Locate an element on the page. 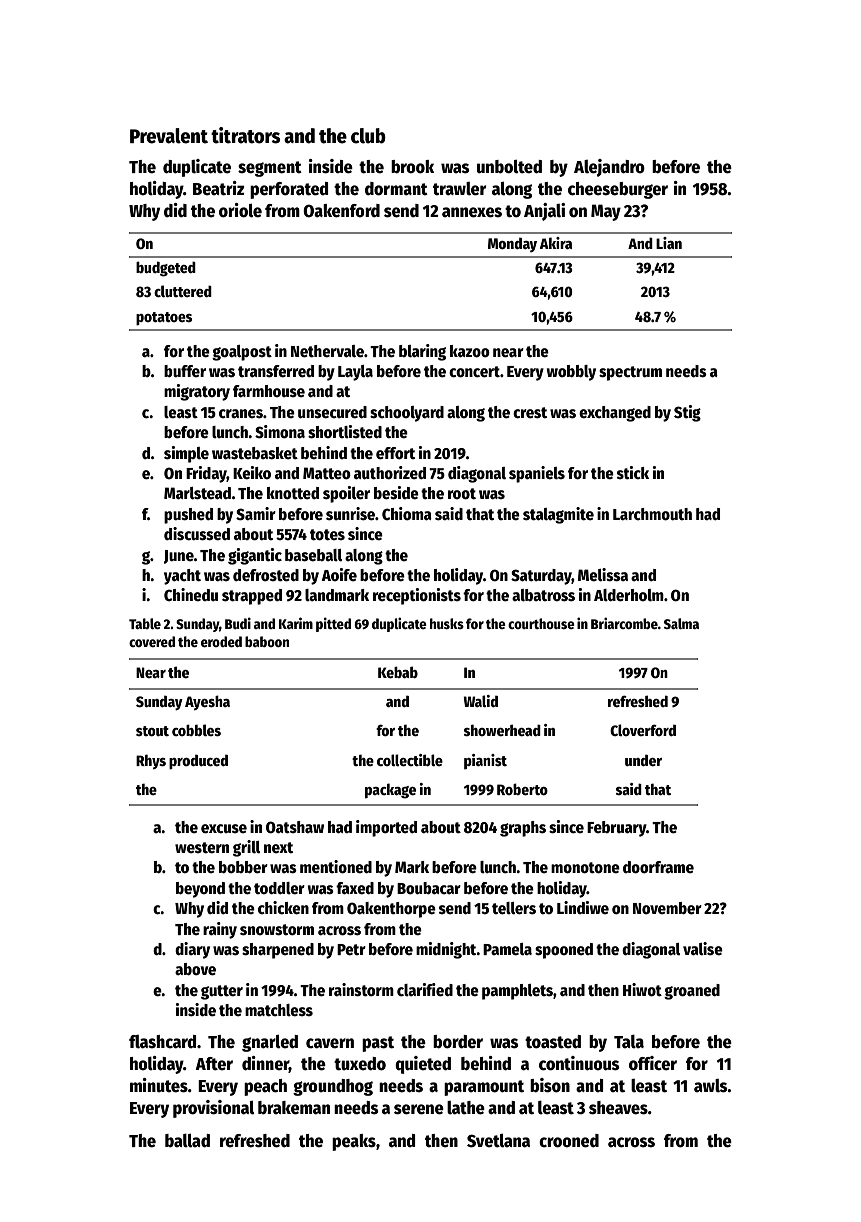 This image has width=861, height=1222. spaniels is located at coordinates (537, 474).
